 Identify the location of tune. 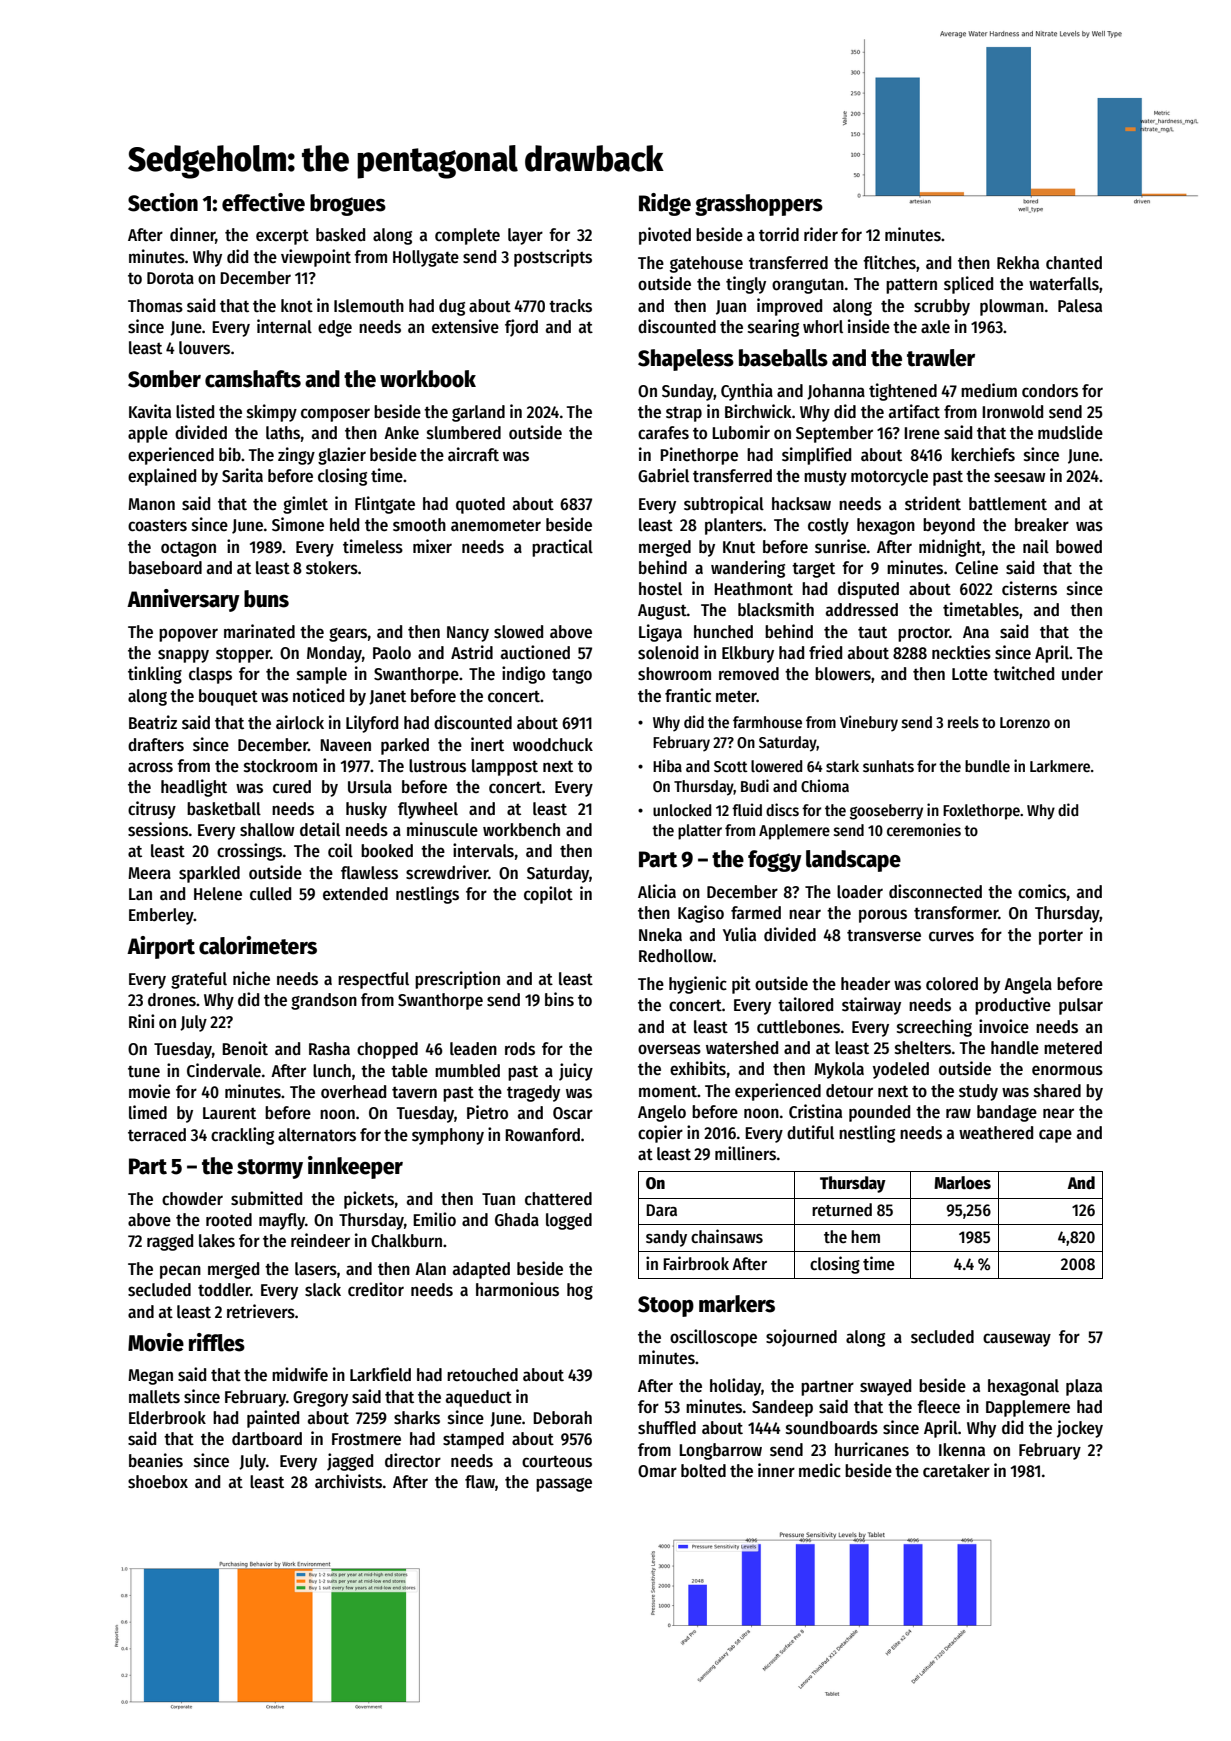
(144, 1072).
